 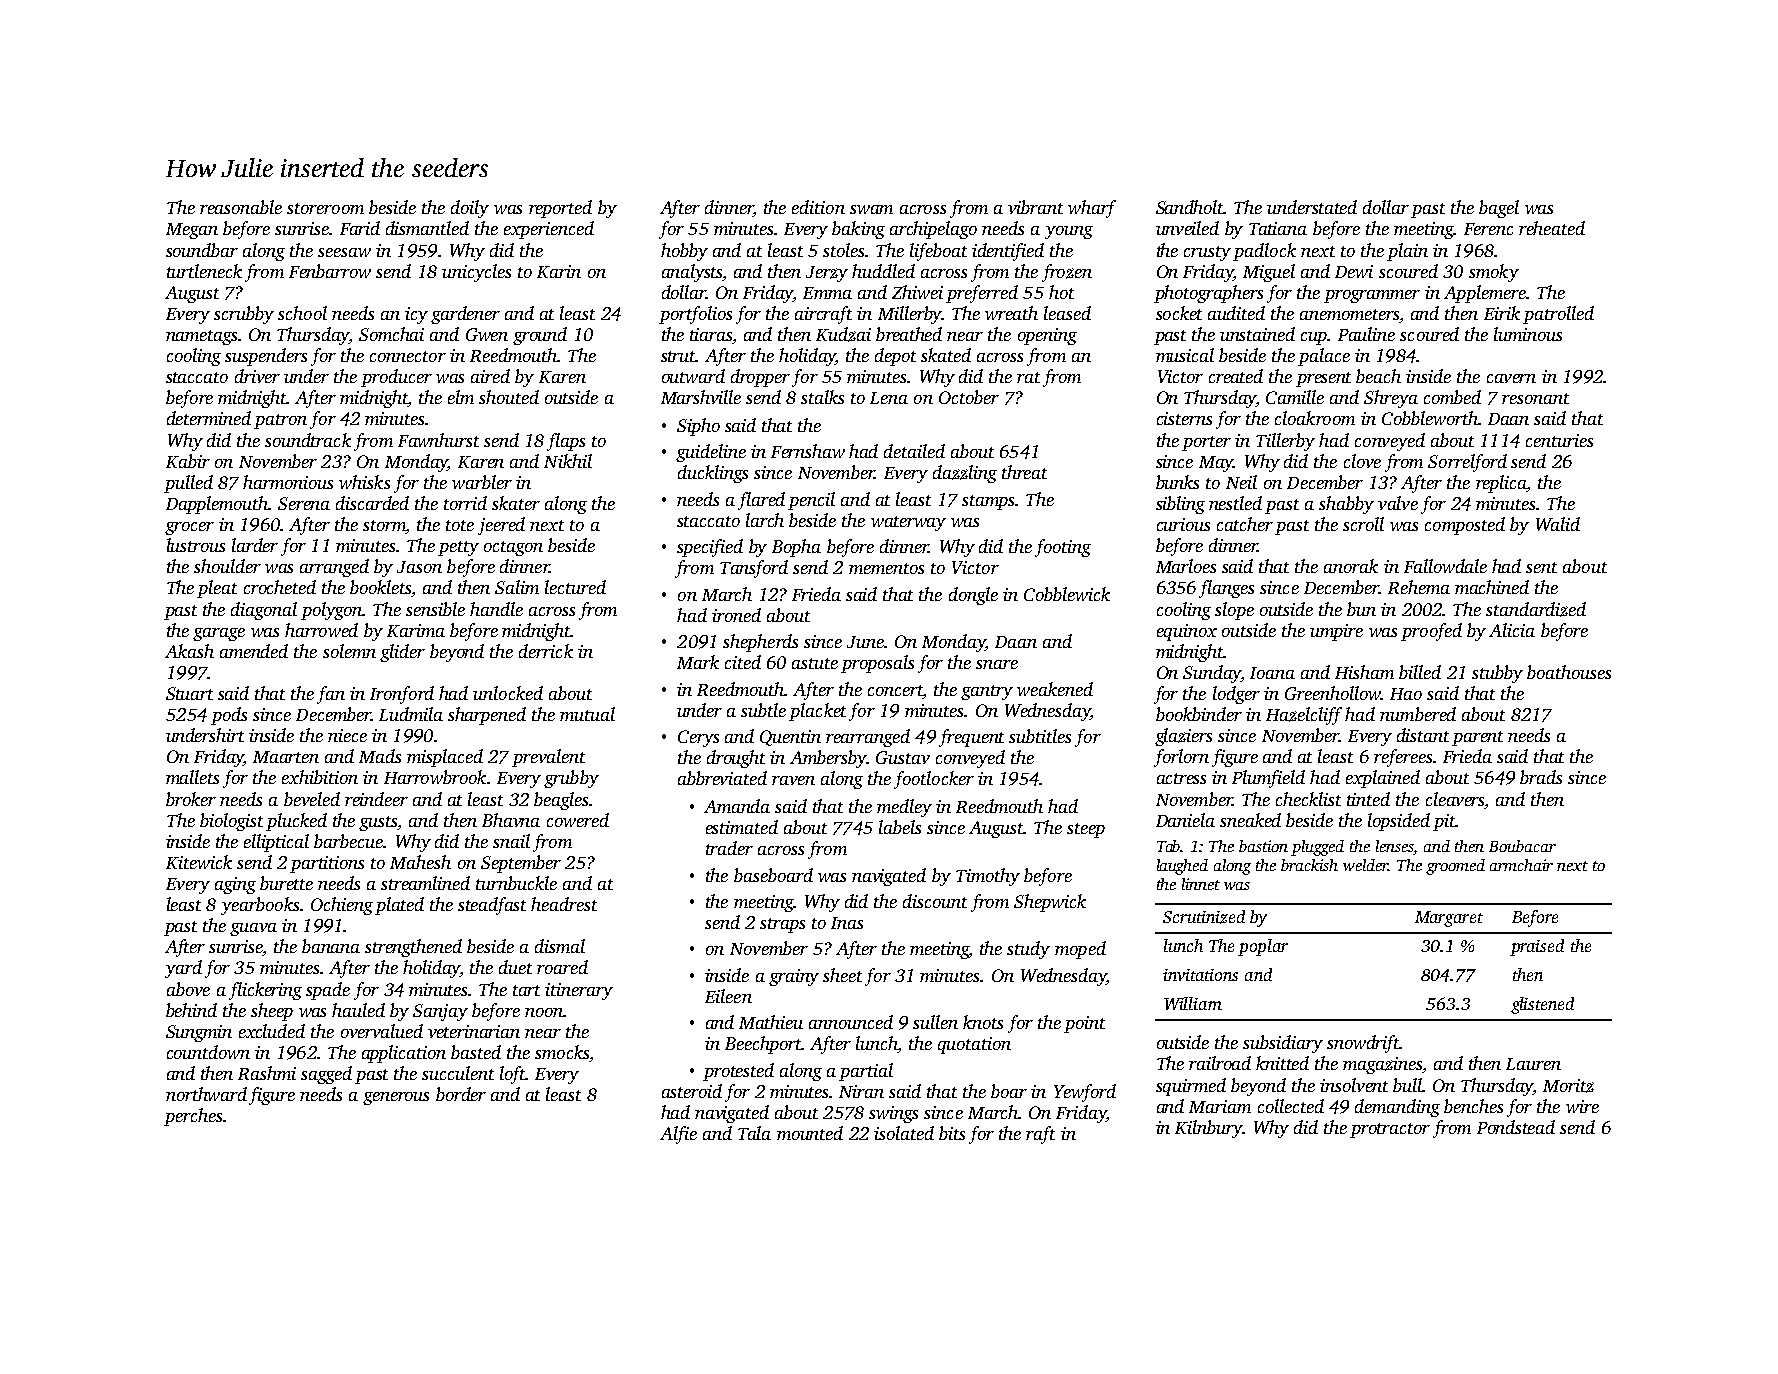 I want to click on doily, so click(x=470, y=209).
